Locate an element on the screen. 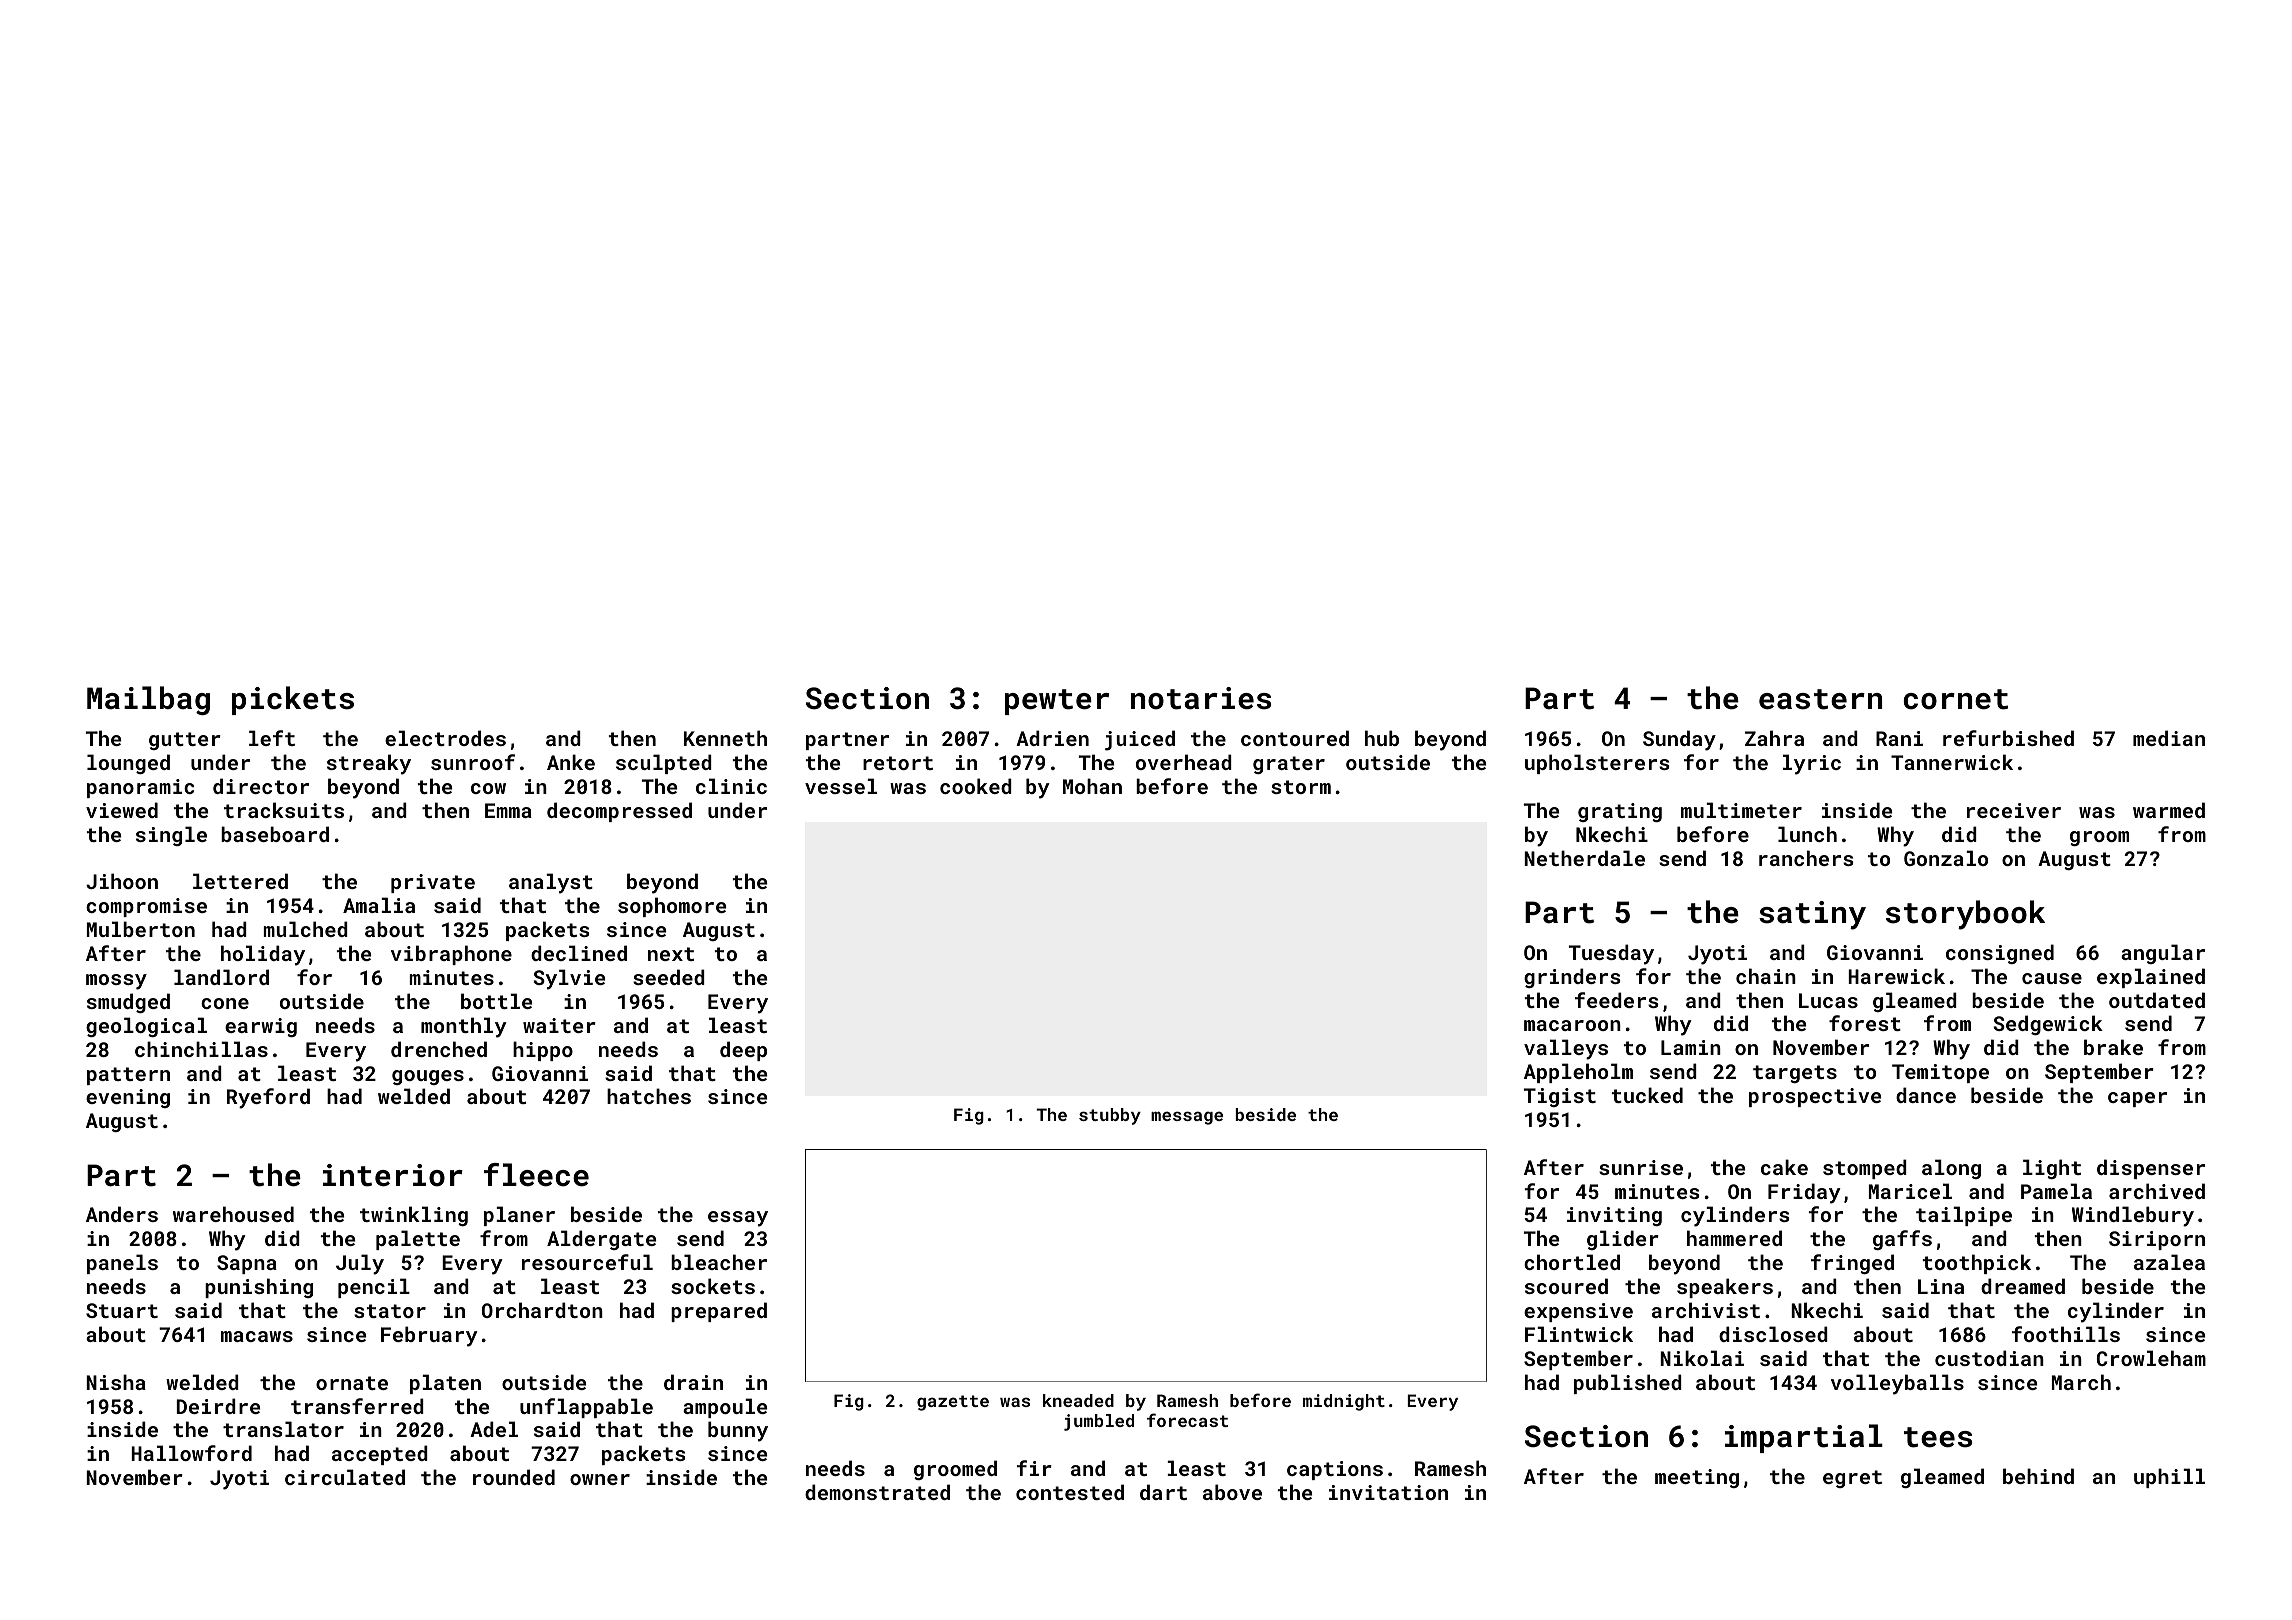 The height and width of the screenshot is (1620, 2292). landlord is located at coordinates (221, 977).
